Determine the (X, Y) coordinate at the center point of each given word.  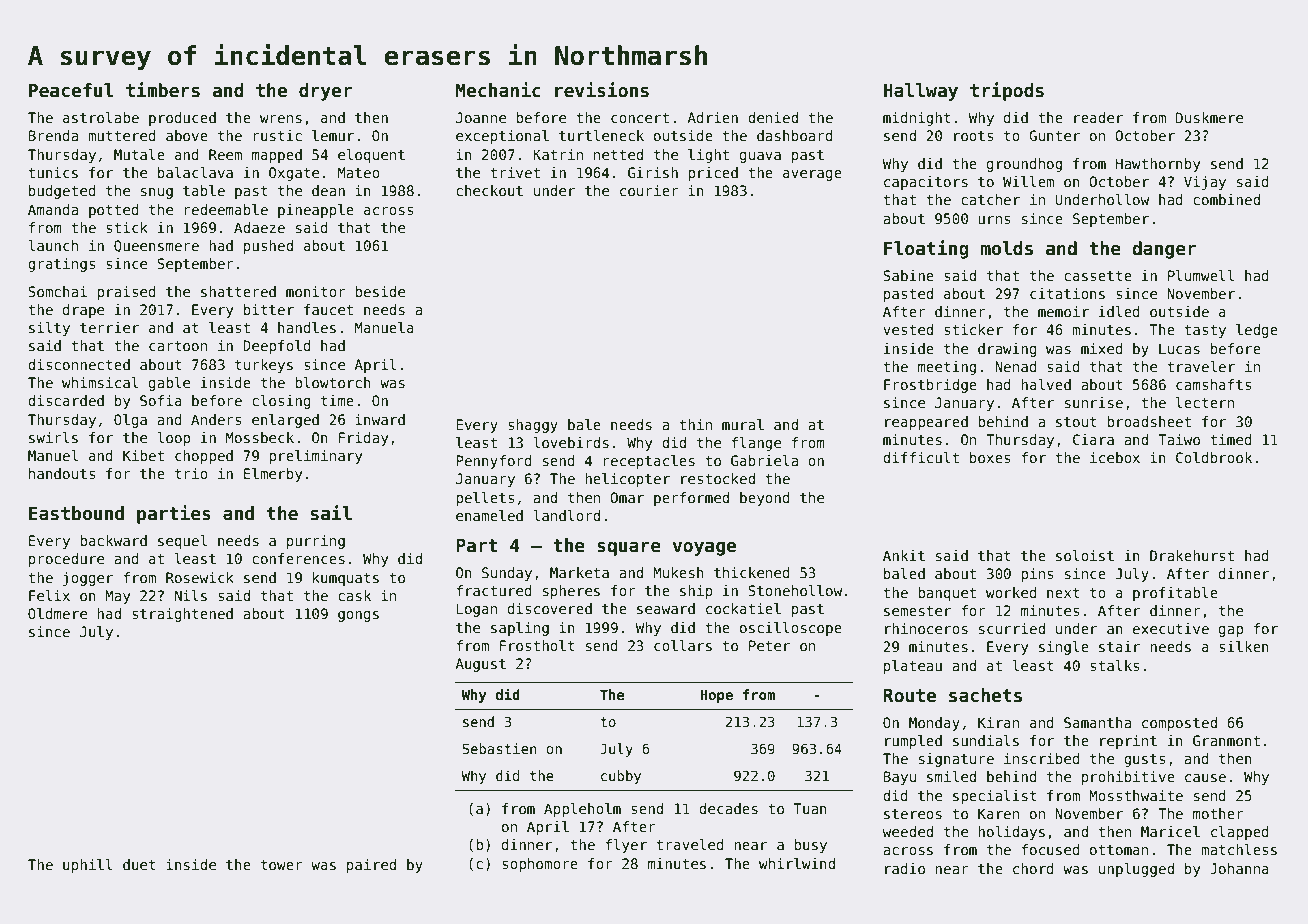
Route (909, 696)
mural (743, 424)
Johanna (1239, 868)
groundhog (1024, 165)
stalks (1115, 665)
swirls (53, 437)
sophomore (540, 865)
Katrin (558, 154)
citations (1067, 293)
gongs (358, 616)
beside (380, 291)
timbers (163, 90)
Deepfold (277, 347)
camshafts (1214, 384)
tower (282, 865)
